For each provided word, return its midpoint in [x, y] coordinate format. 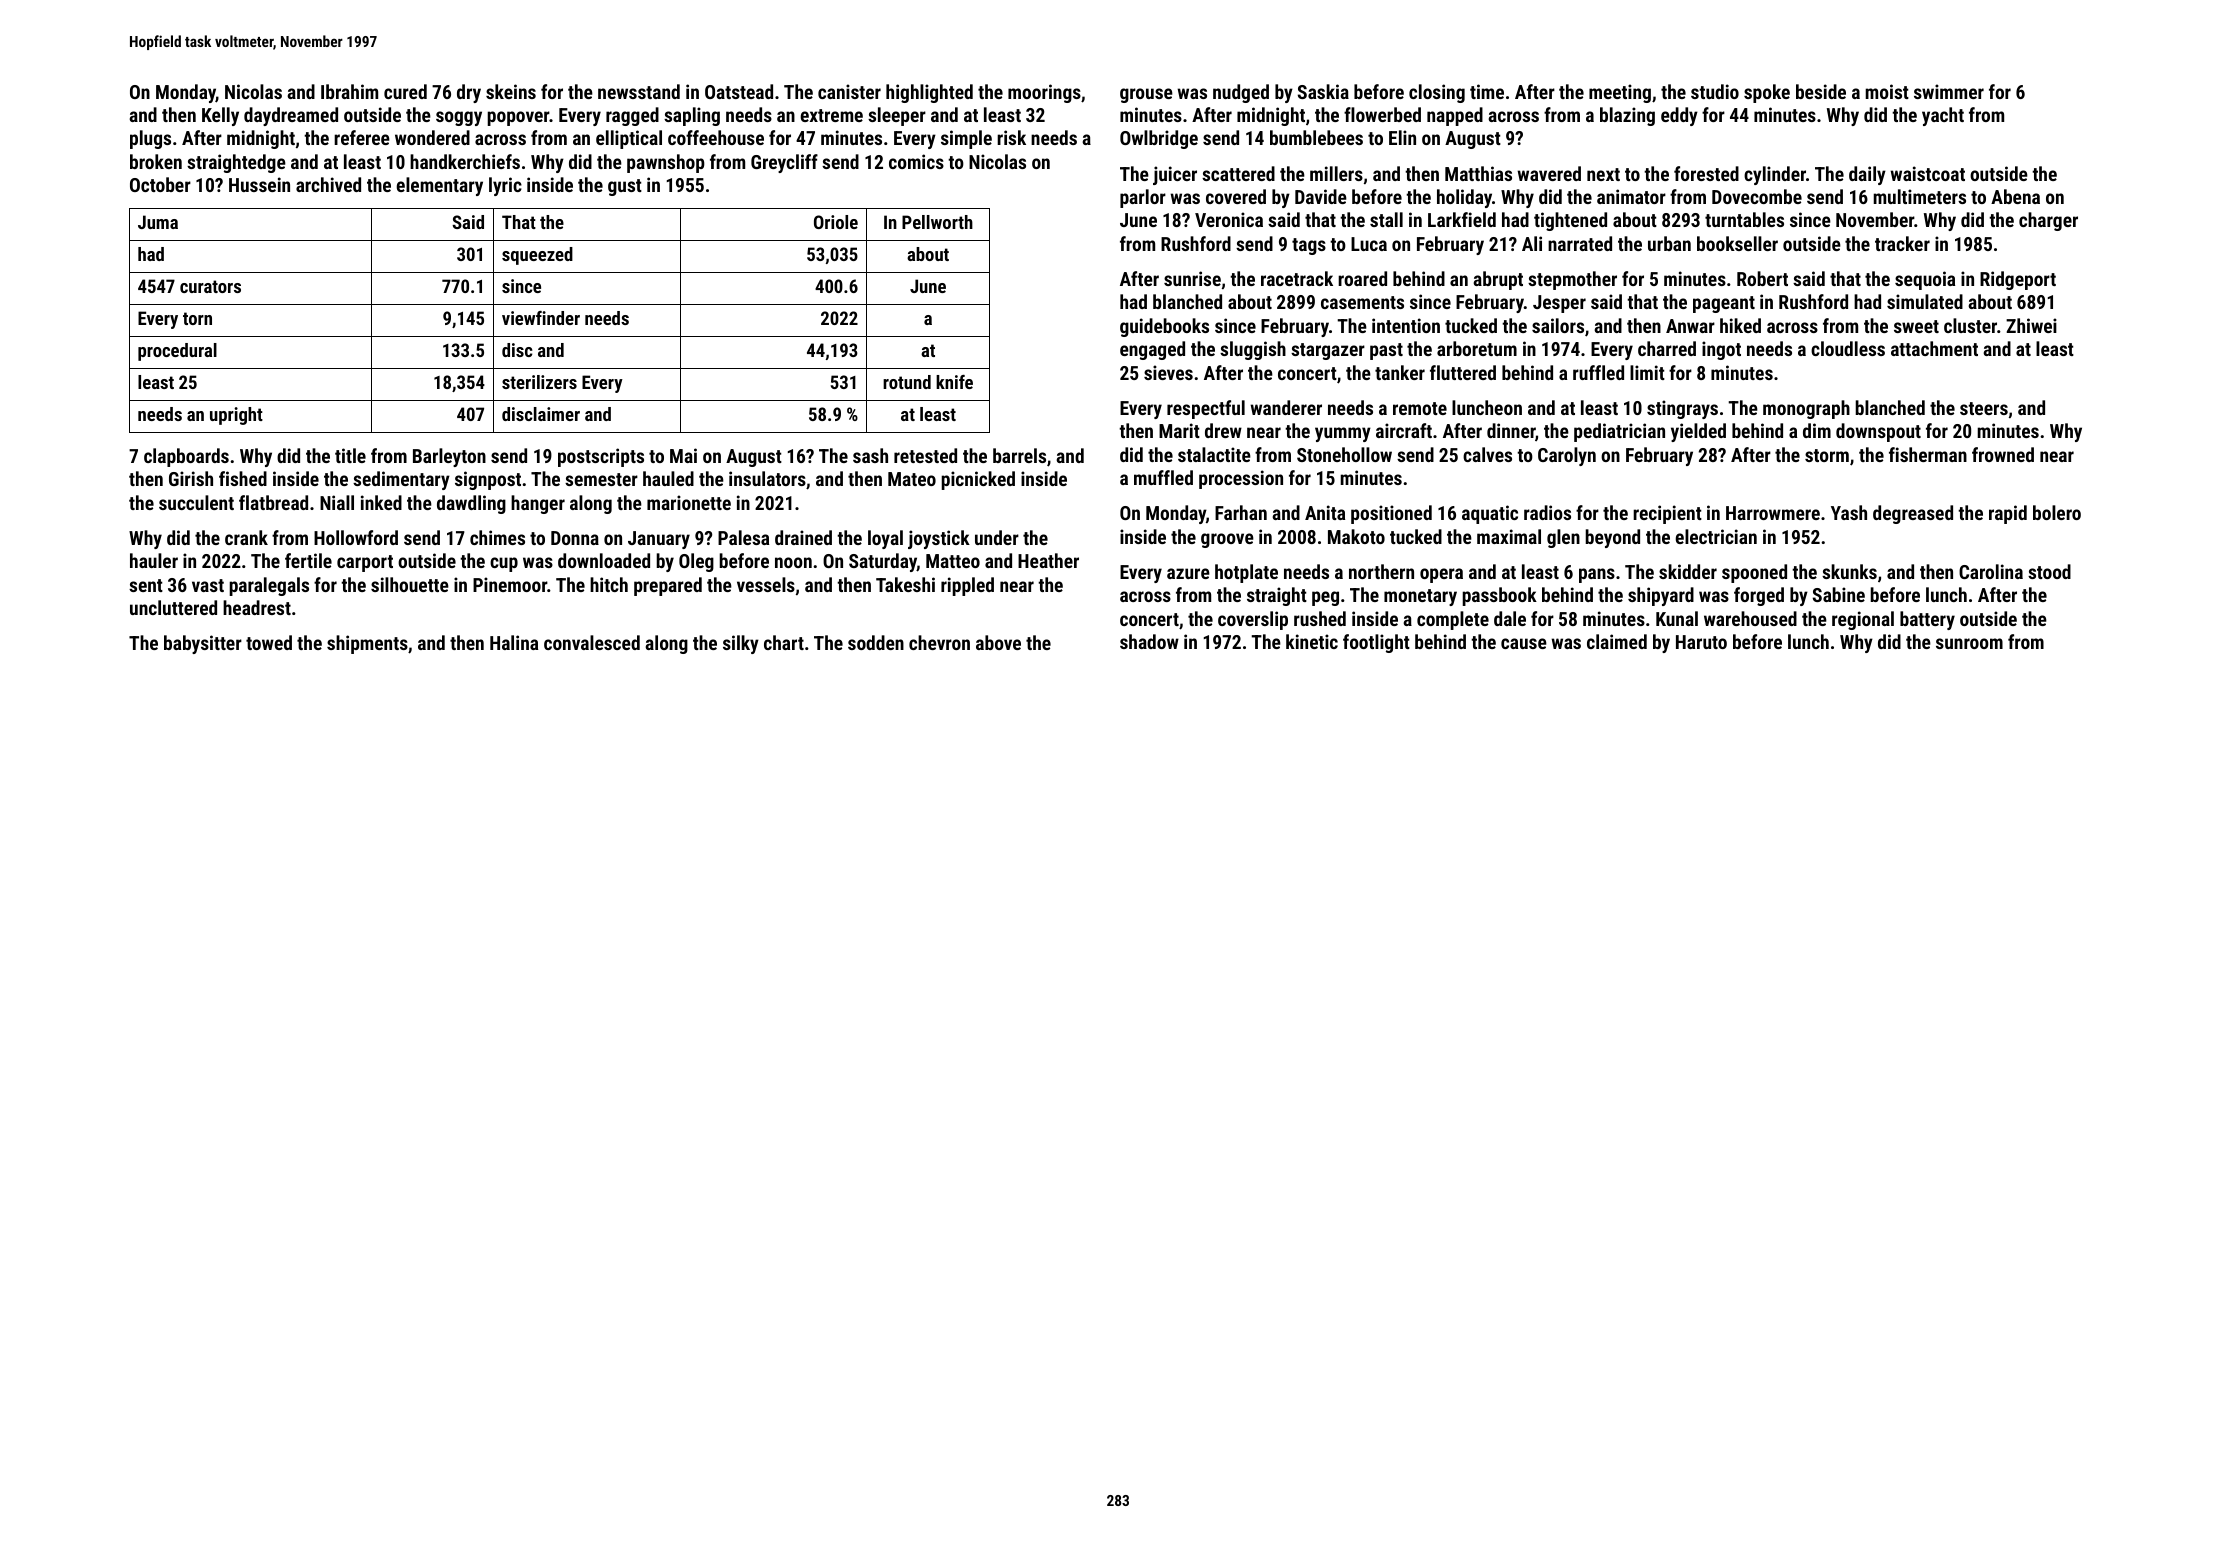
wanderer [1286, 407]
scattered [1238, 173]
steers [1984, 408]
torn [197, 318]
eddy [1679, 116]
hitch [609, 584]
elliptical [629, 139]
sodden [876, 642]
